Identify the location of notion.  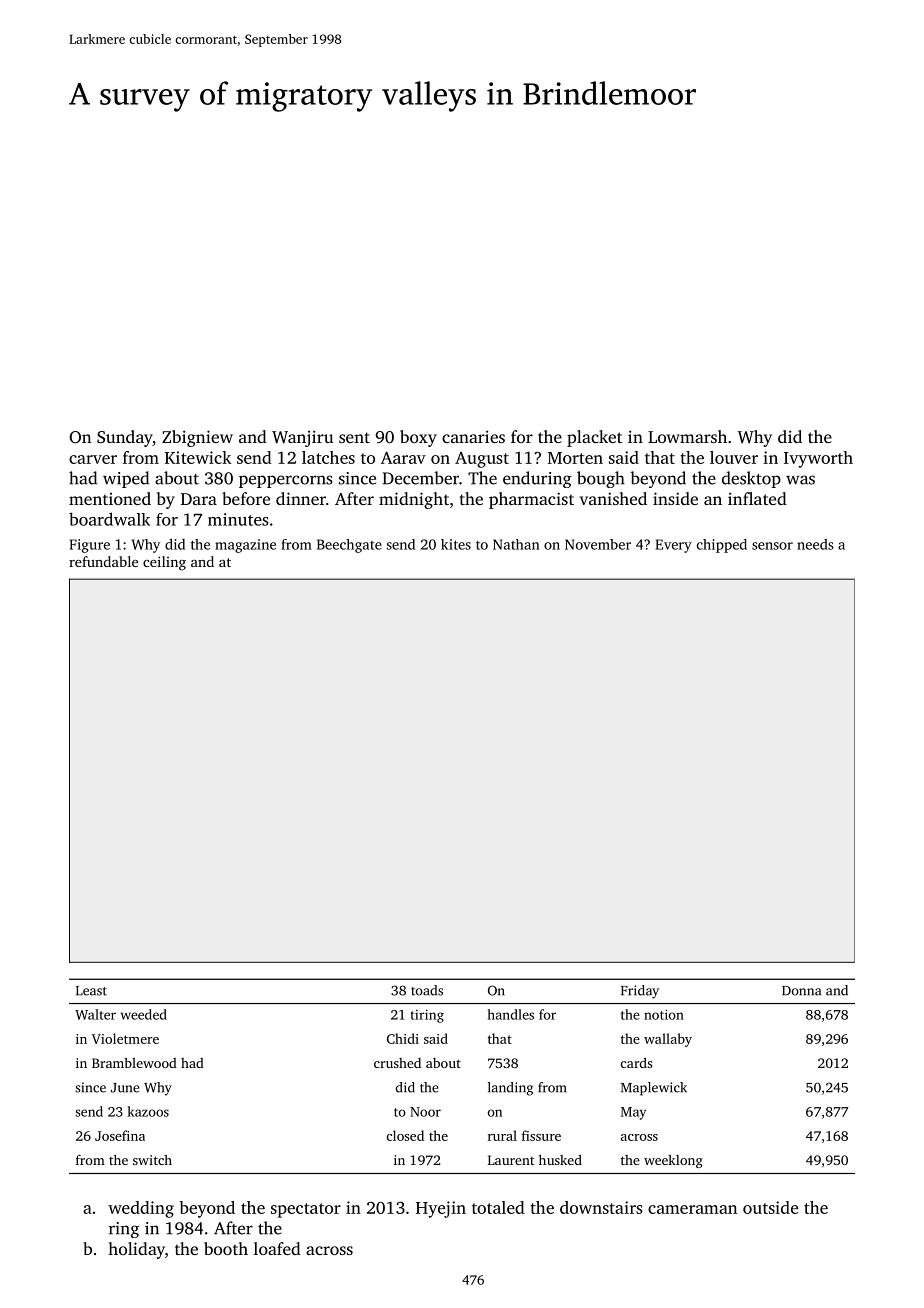
(664, 1014).
